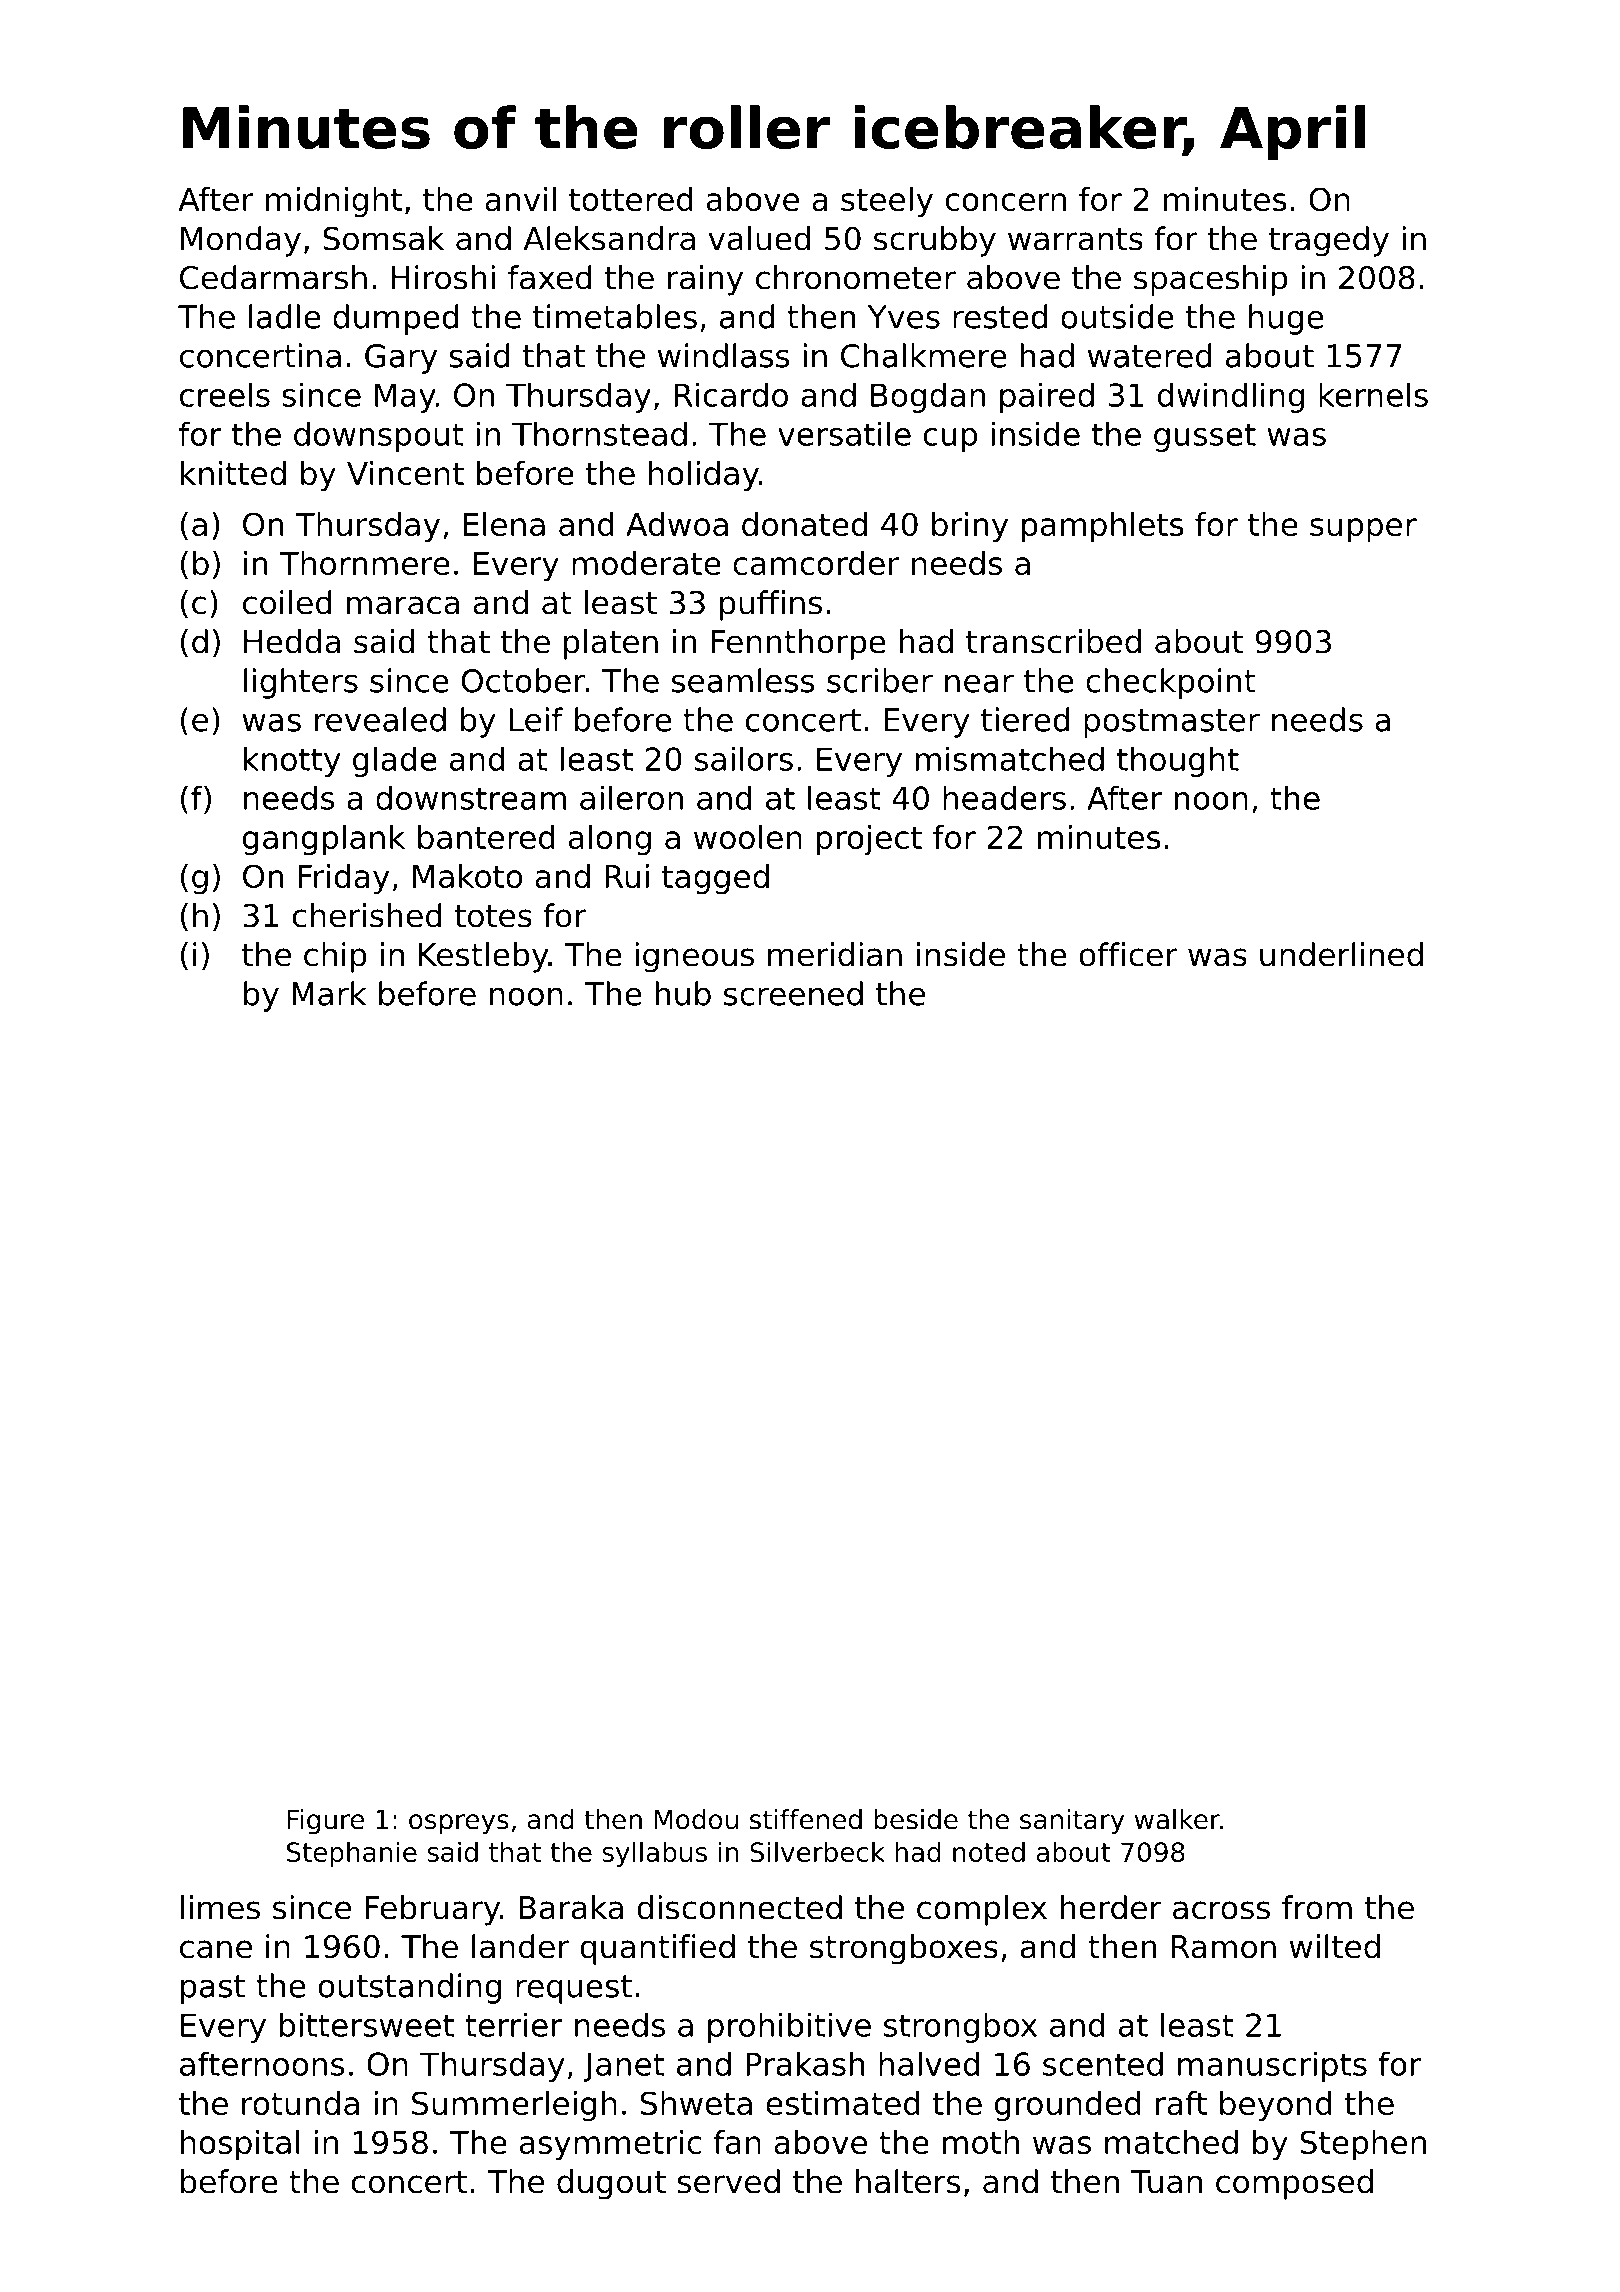  Describe the element at coordinates (1128, 954) in the page. I see `officer` at that location.
